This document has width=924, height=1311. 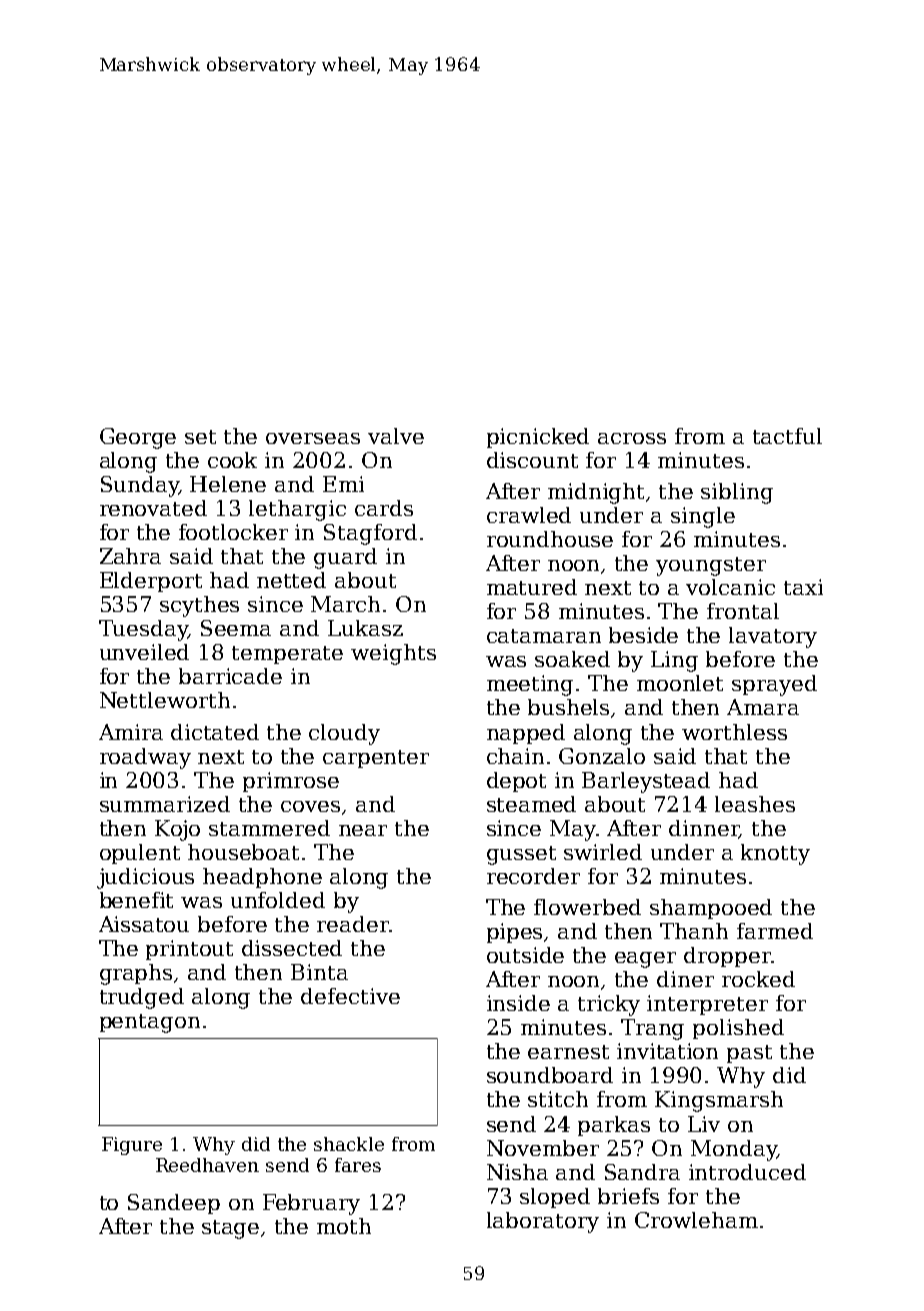 I want to click on moth, so click(x=344, y=1226).
